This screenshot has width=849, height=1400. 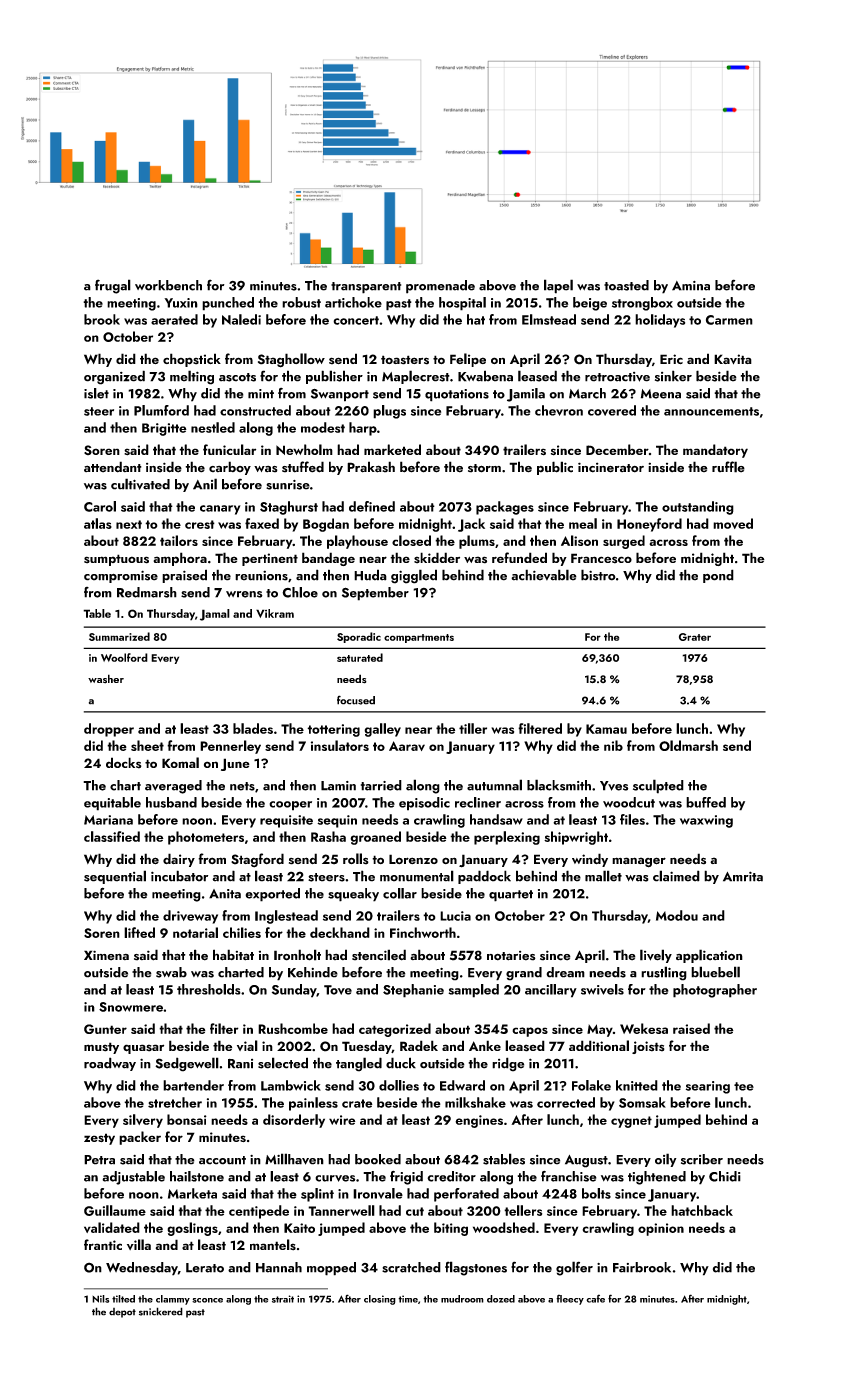 What do you see at coordinates (242, 932) in the screenshot?
I see `chilies` at bounding box center [242, 932].
